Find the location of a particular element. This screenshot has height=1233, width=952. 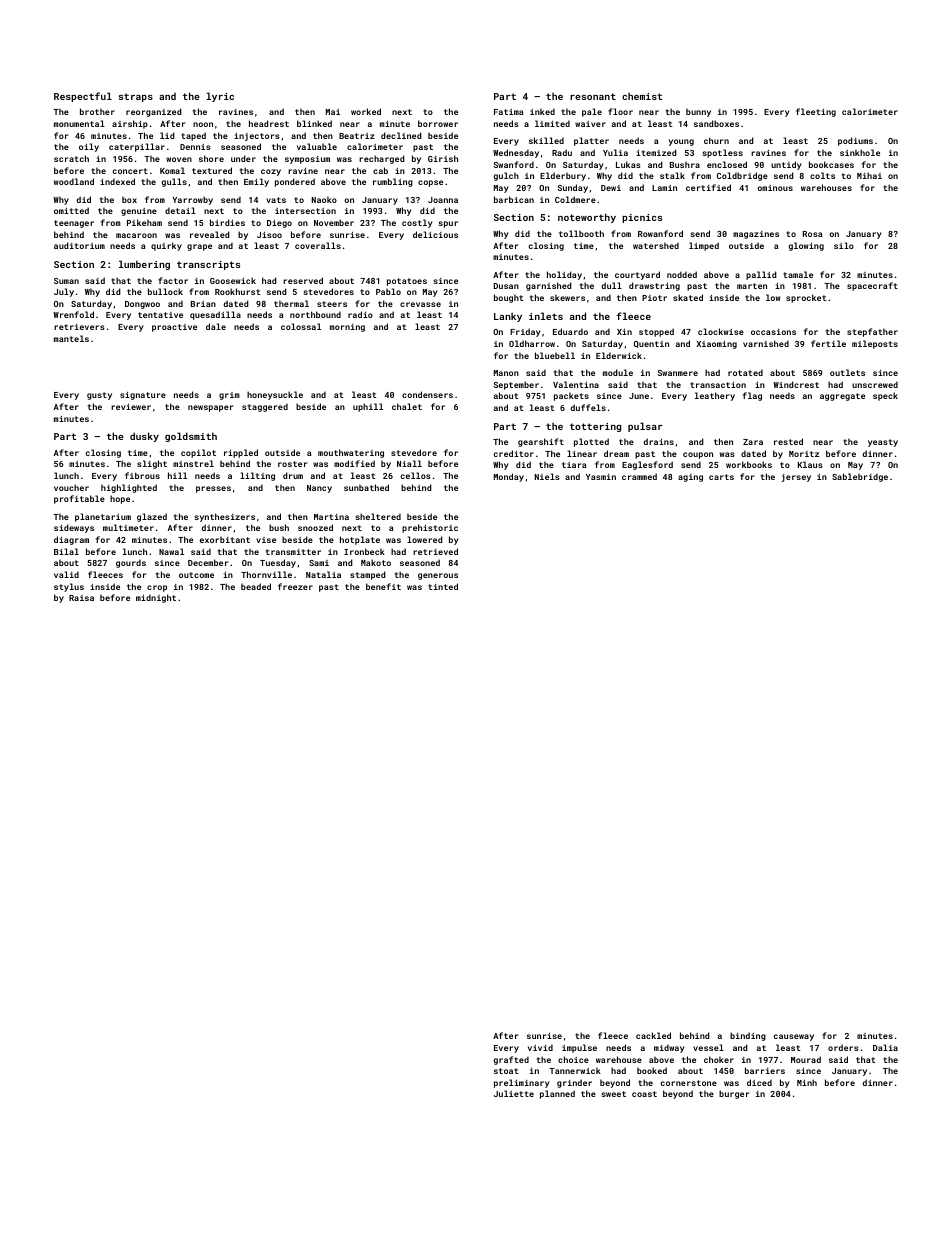

impulse is located at coordinates (579, 1048).
